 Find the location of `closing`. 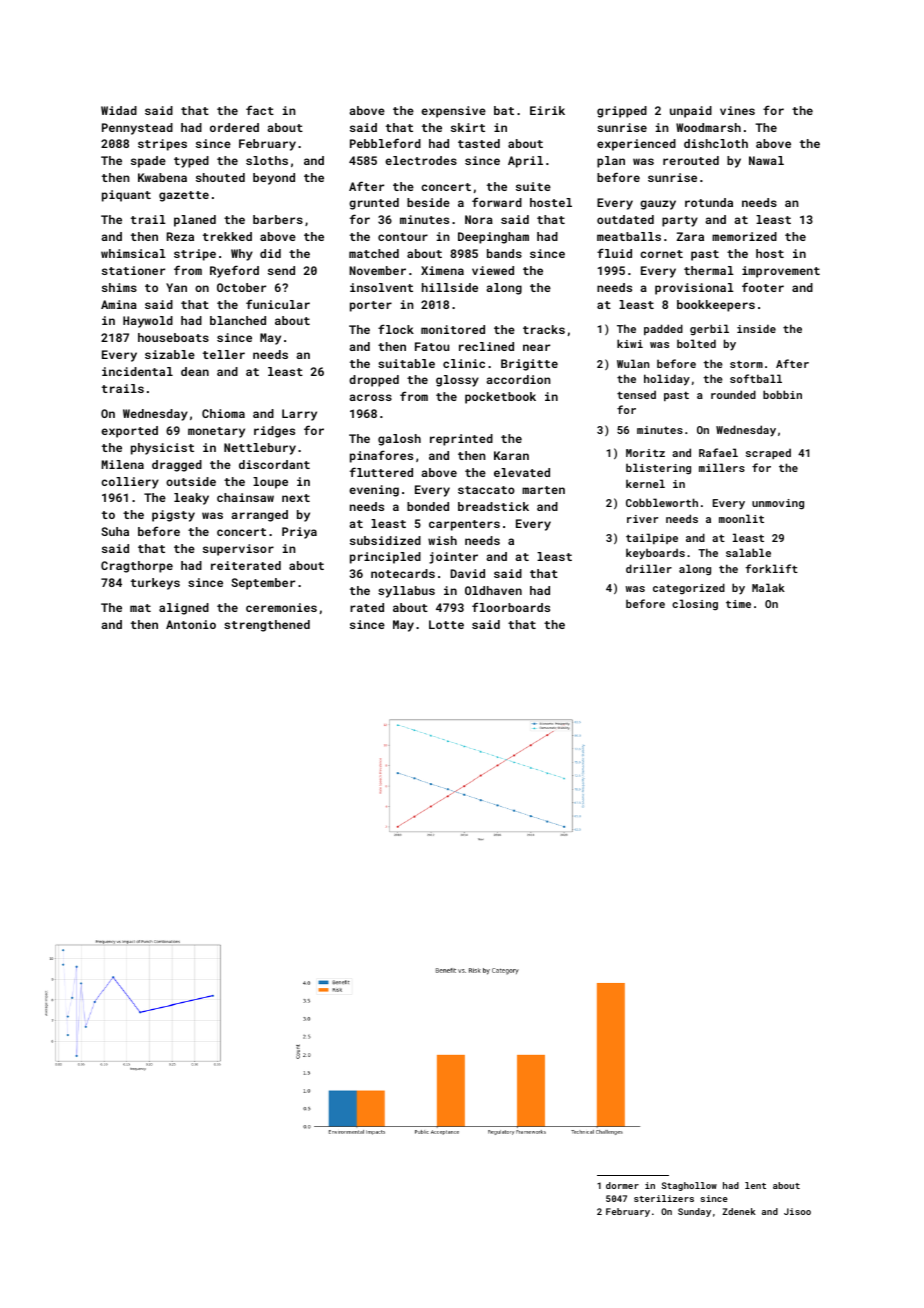

closing is located at coordinates (695, 604).
